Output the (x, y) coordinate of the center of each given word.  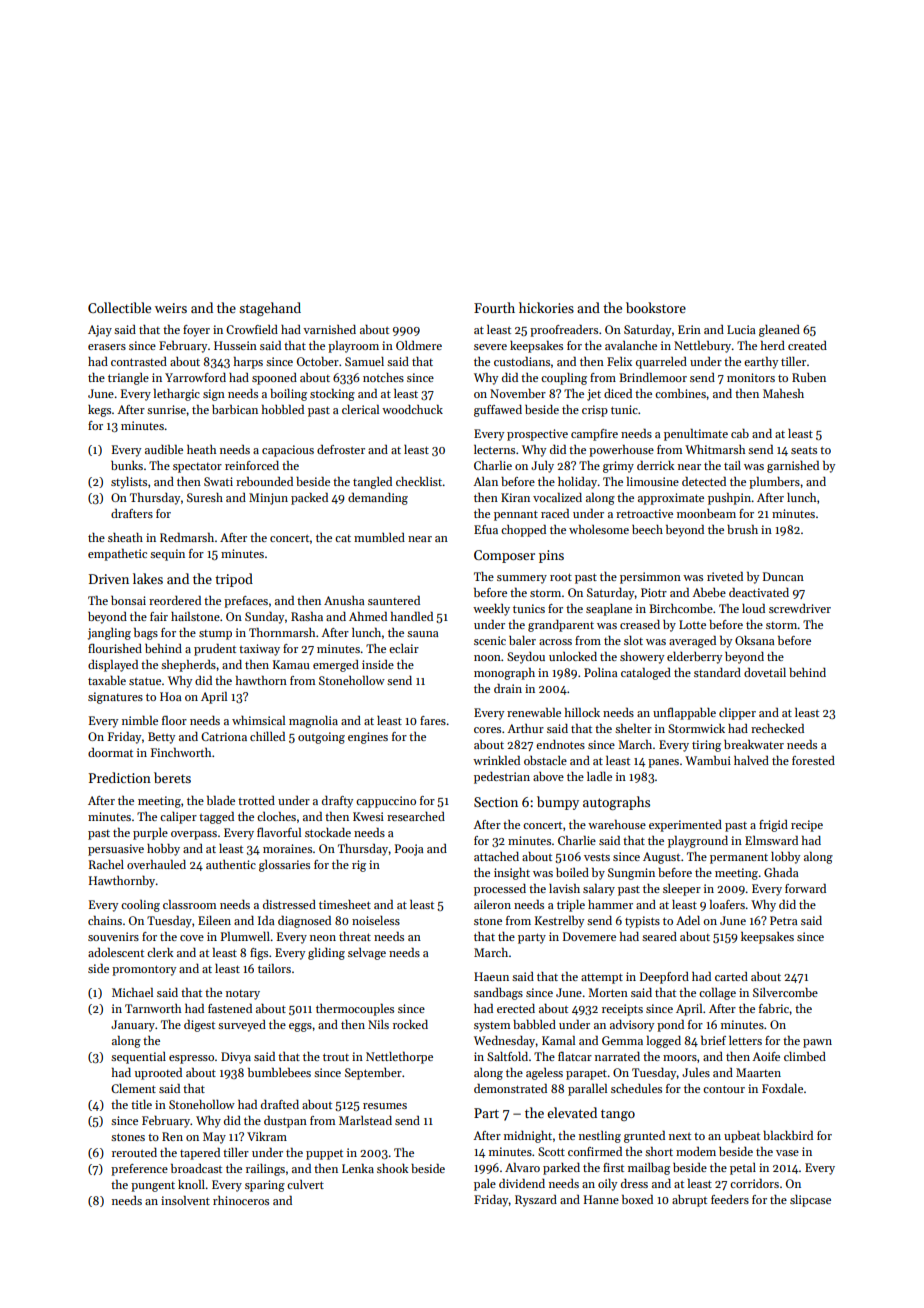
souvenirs (113, 936)
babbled (534, 1024)
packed (309, 499)
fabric (774, 1008)
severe (490, 347)
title (141, 1104)
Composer (504, 556)
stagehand (270, 309)
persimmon (650, 578)
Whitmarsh (715, 449)
